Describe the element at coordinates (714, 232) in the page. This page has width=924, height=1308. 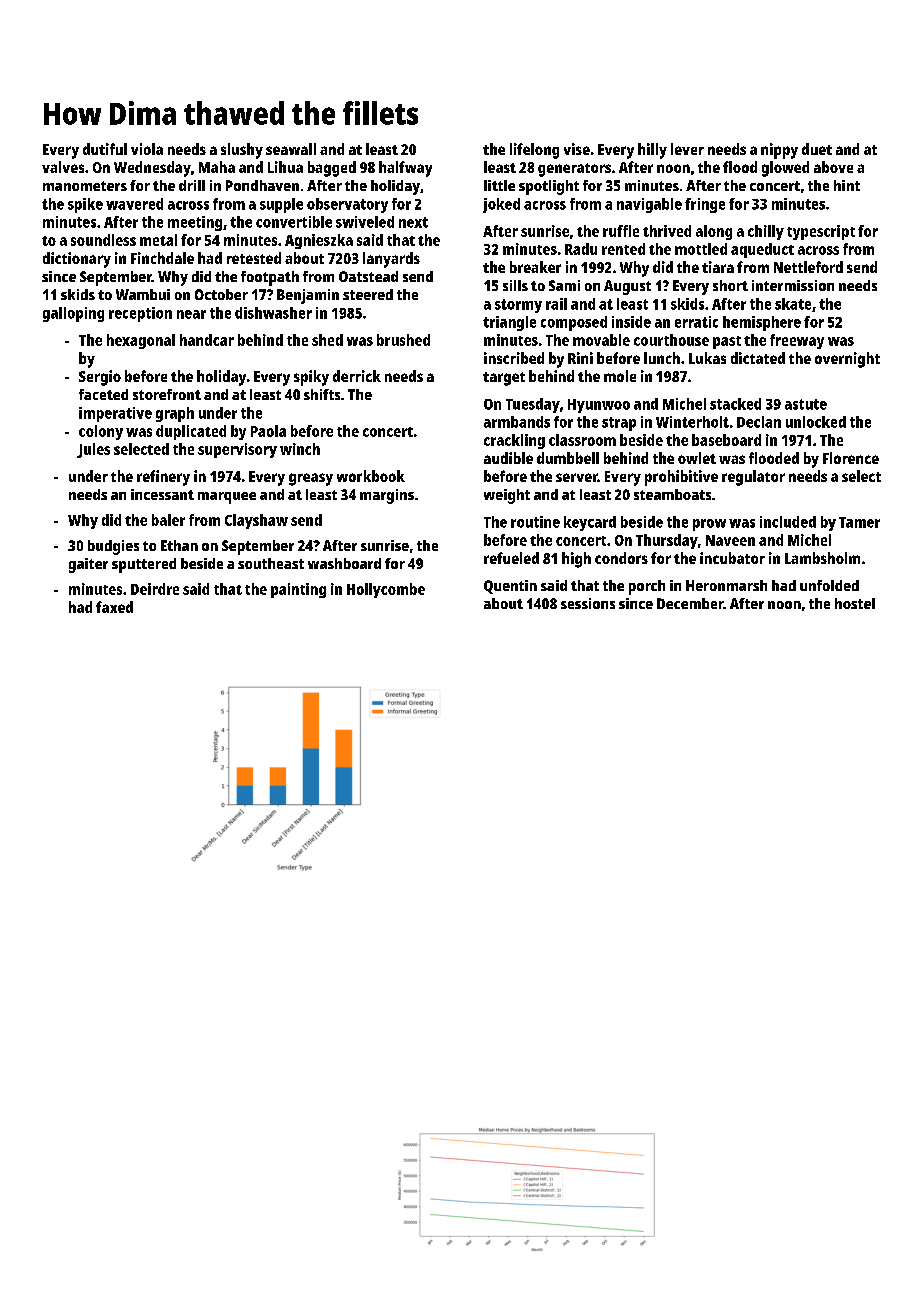
I see `along` at that location.
